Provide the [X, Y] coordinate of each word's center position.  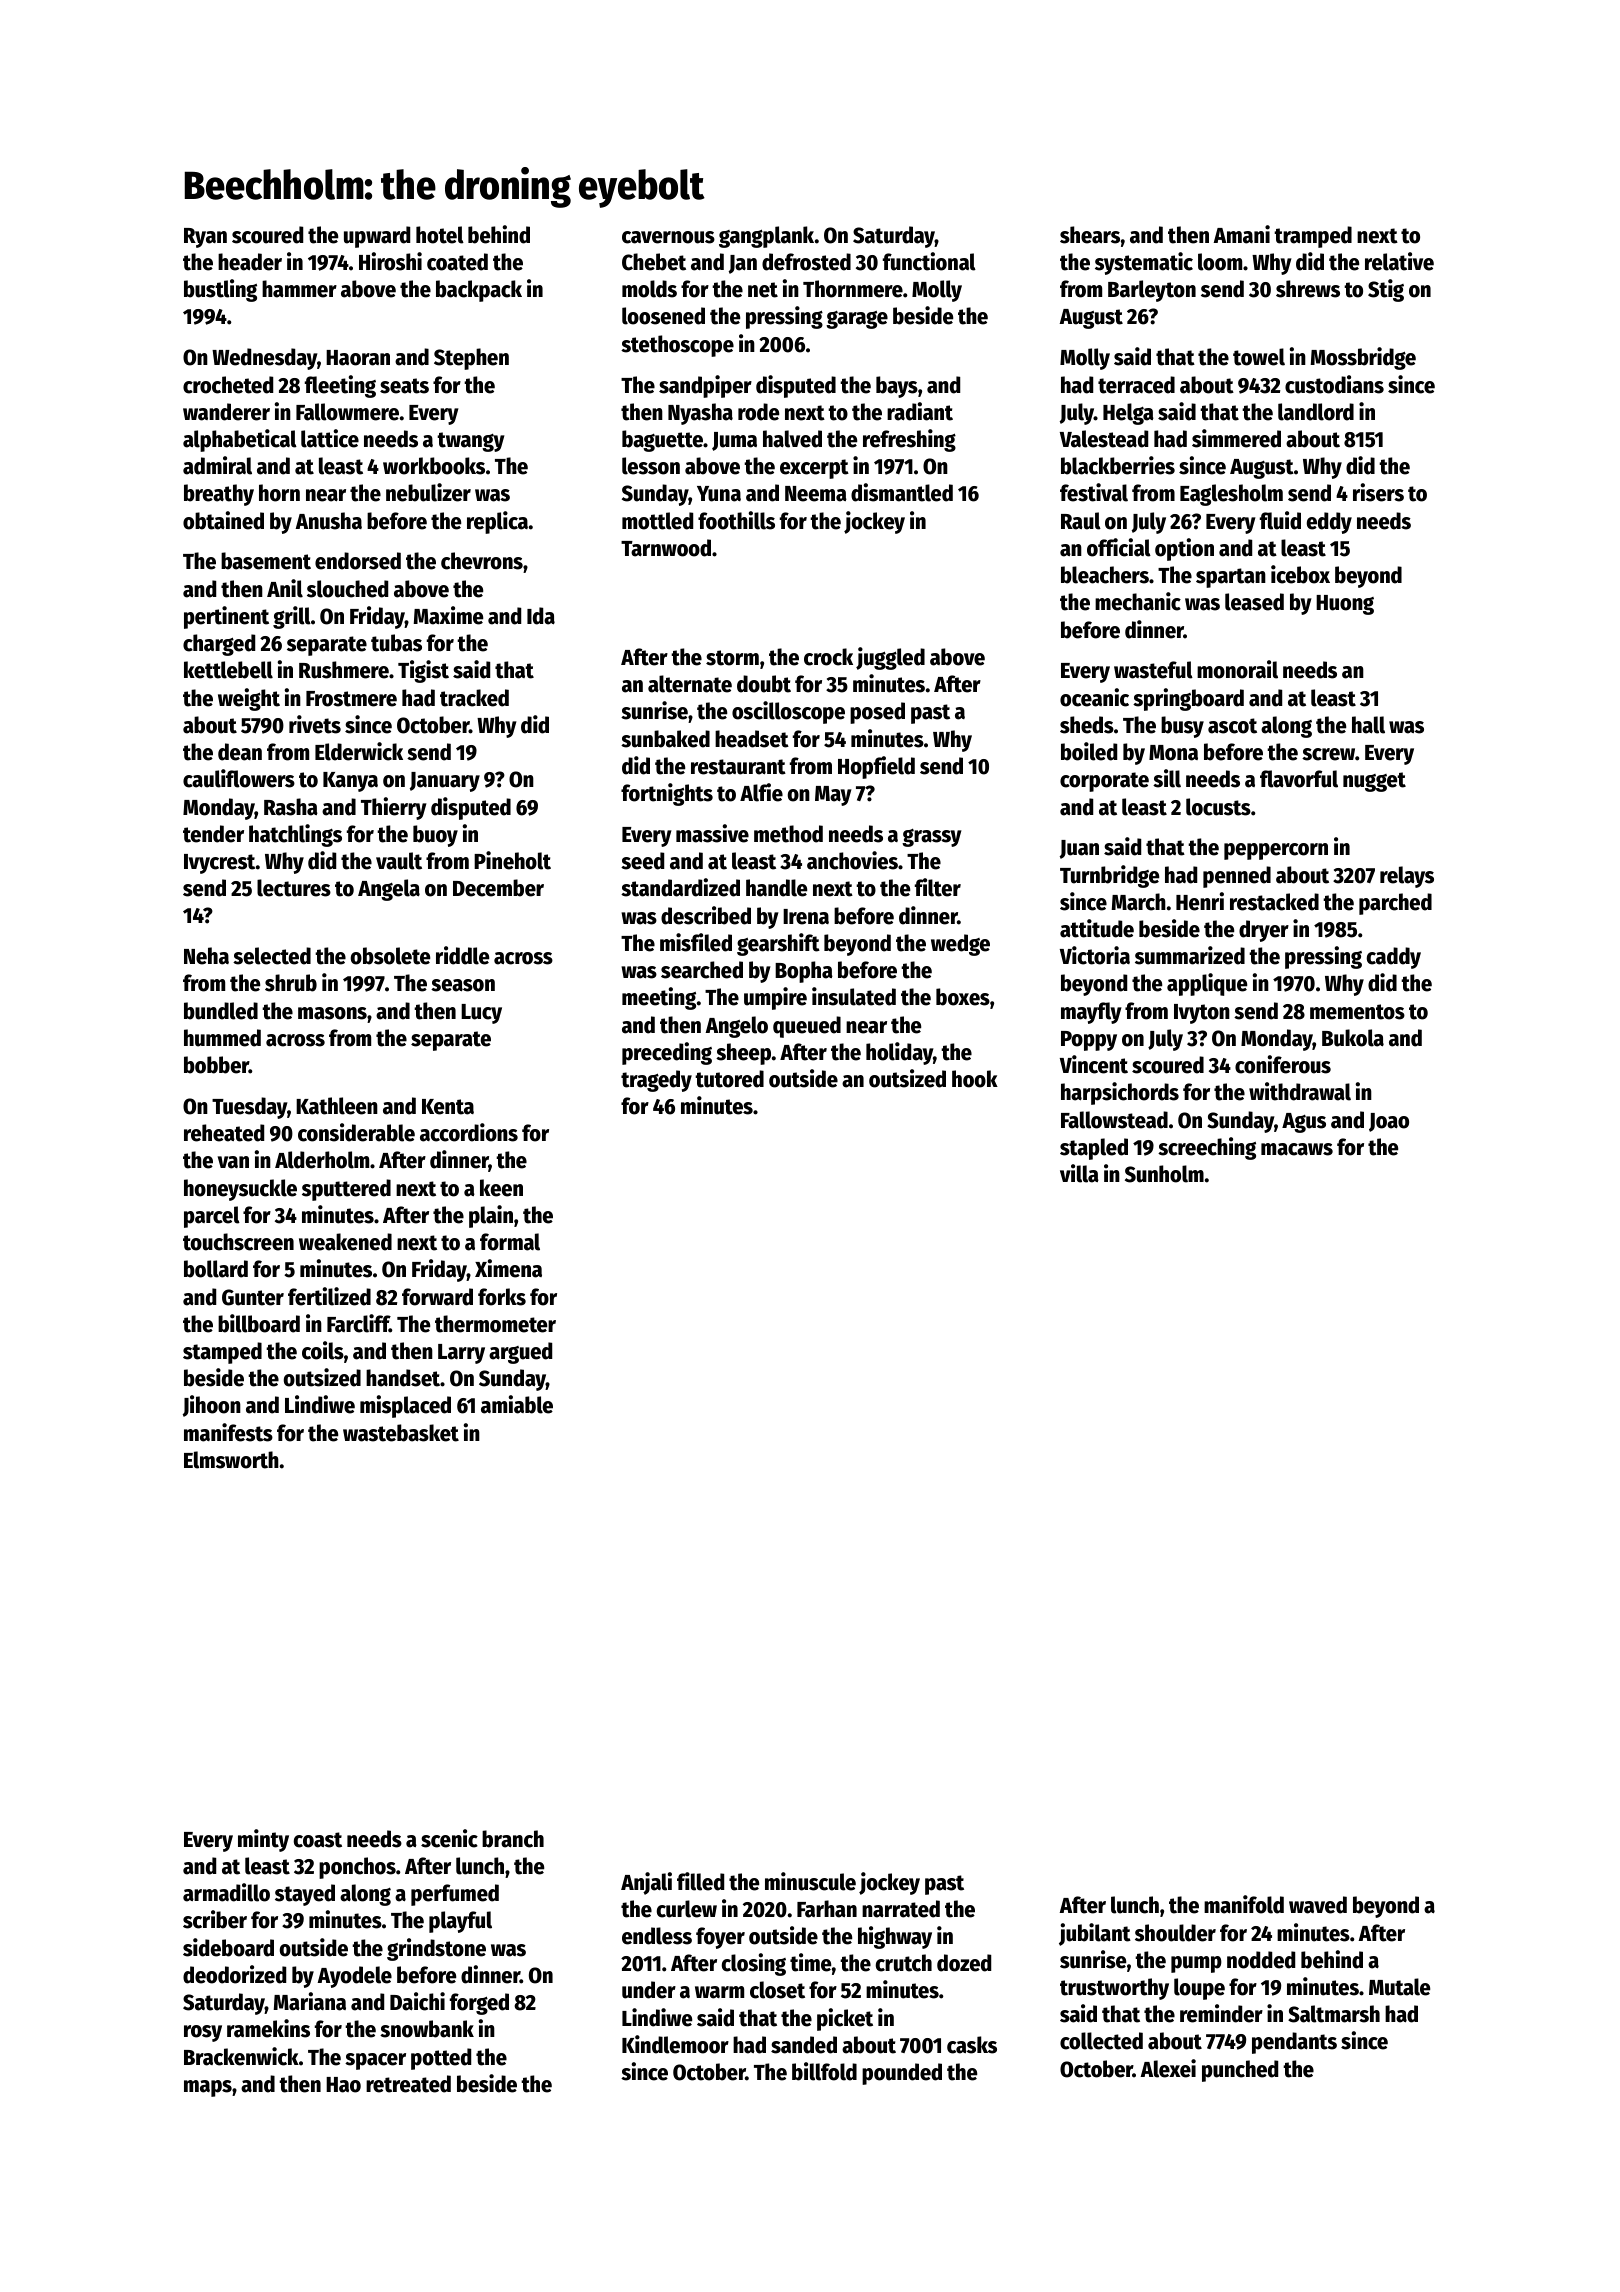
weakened [345, 1242]
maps [208, 2088]
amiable [517, 1404]
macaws [1297, 1149]
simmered [1236, 438]
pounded [902, 2074]
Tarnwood [666, 548]
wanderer [226, 412]
